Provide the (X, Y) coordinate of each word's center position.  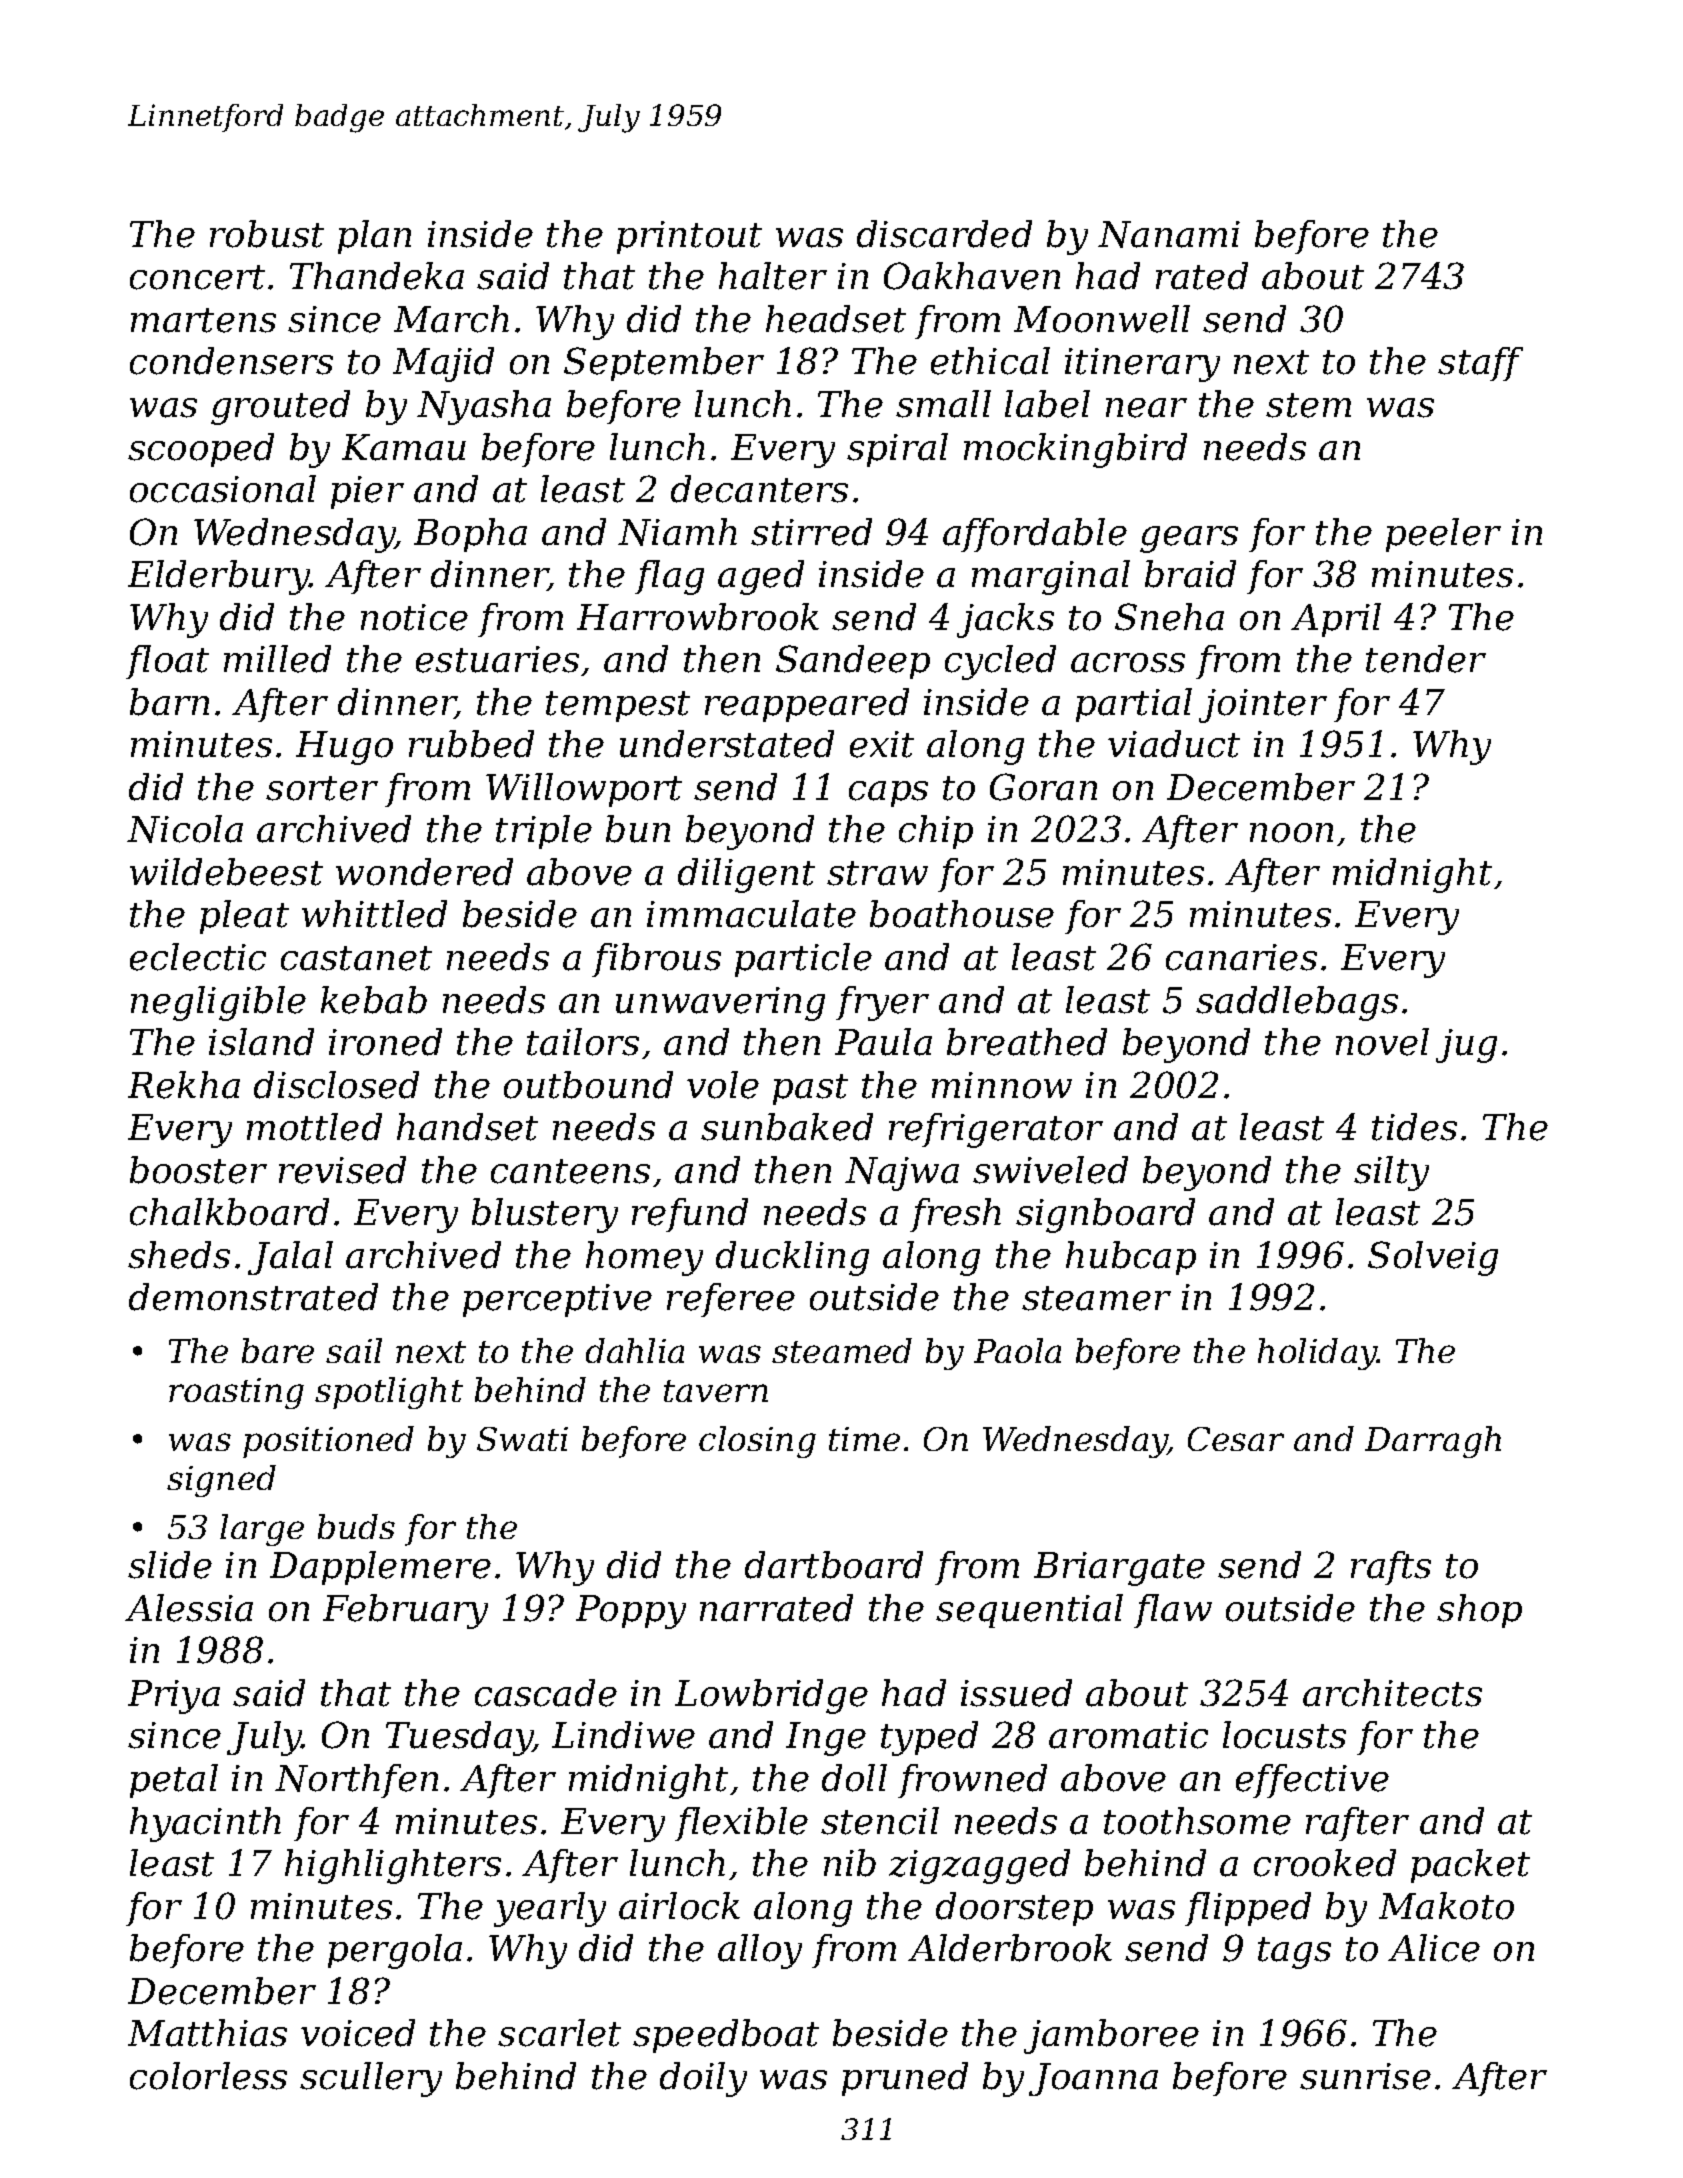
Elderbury (219, 577)
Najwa (902, 1174)
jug (1466, 1046)
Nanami (1169, 234)
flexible (741, 1824)
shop (1479, 1611)
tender (1426, 659)
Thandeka (377, 276)
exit (882, 744)
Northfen (356, 1781)
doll (854, 1778)
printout (689, 237)
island (261, 1042)
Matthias (207, 2033)
